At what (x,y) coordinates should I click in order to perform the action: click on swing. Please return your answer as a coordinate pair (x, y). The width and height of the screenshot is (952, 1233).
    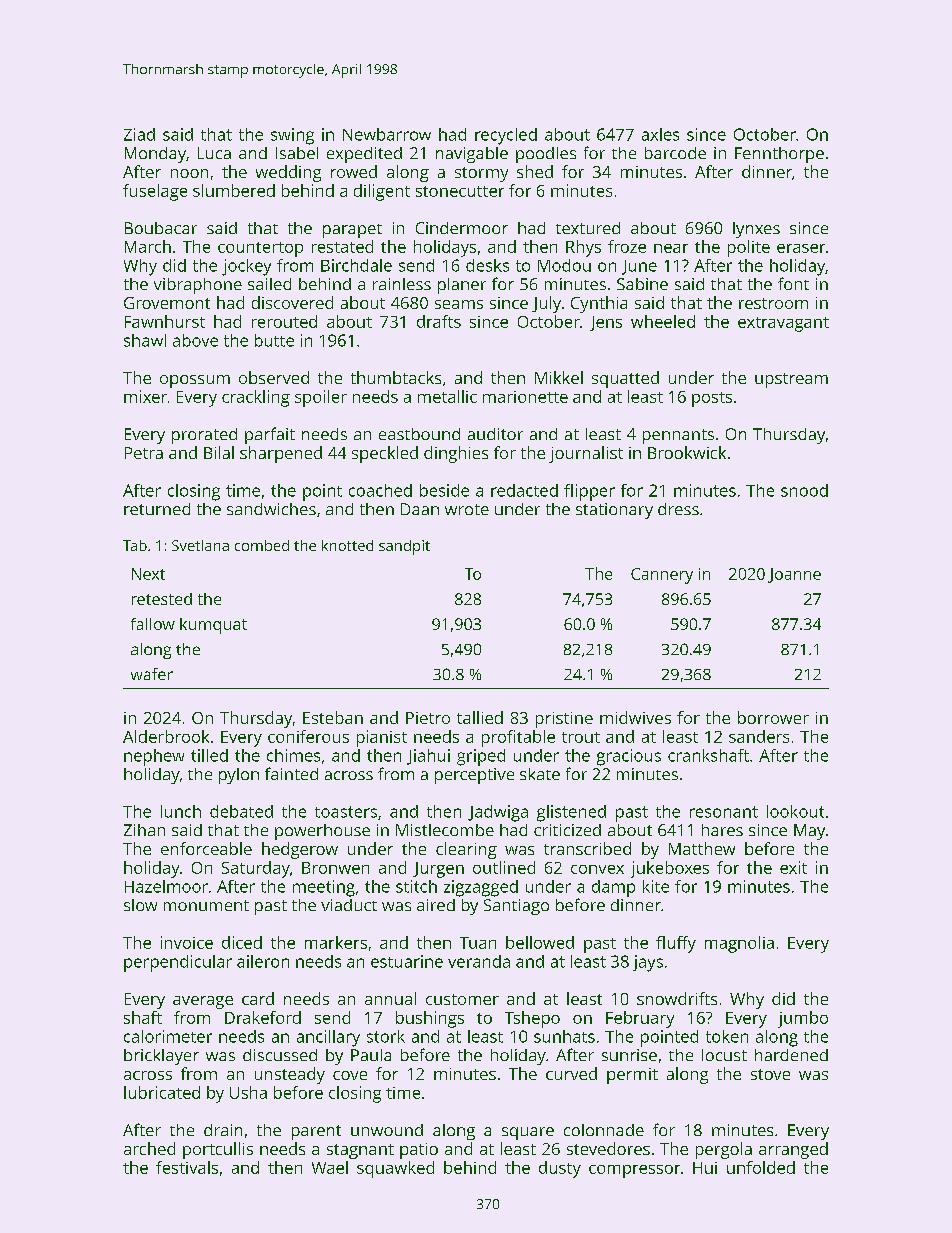
    Looking at the image, I should click on (292, 136).
